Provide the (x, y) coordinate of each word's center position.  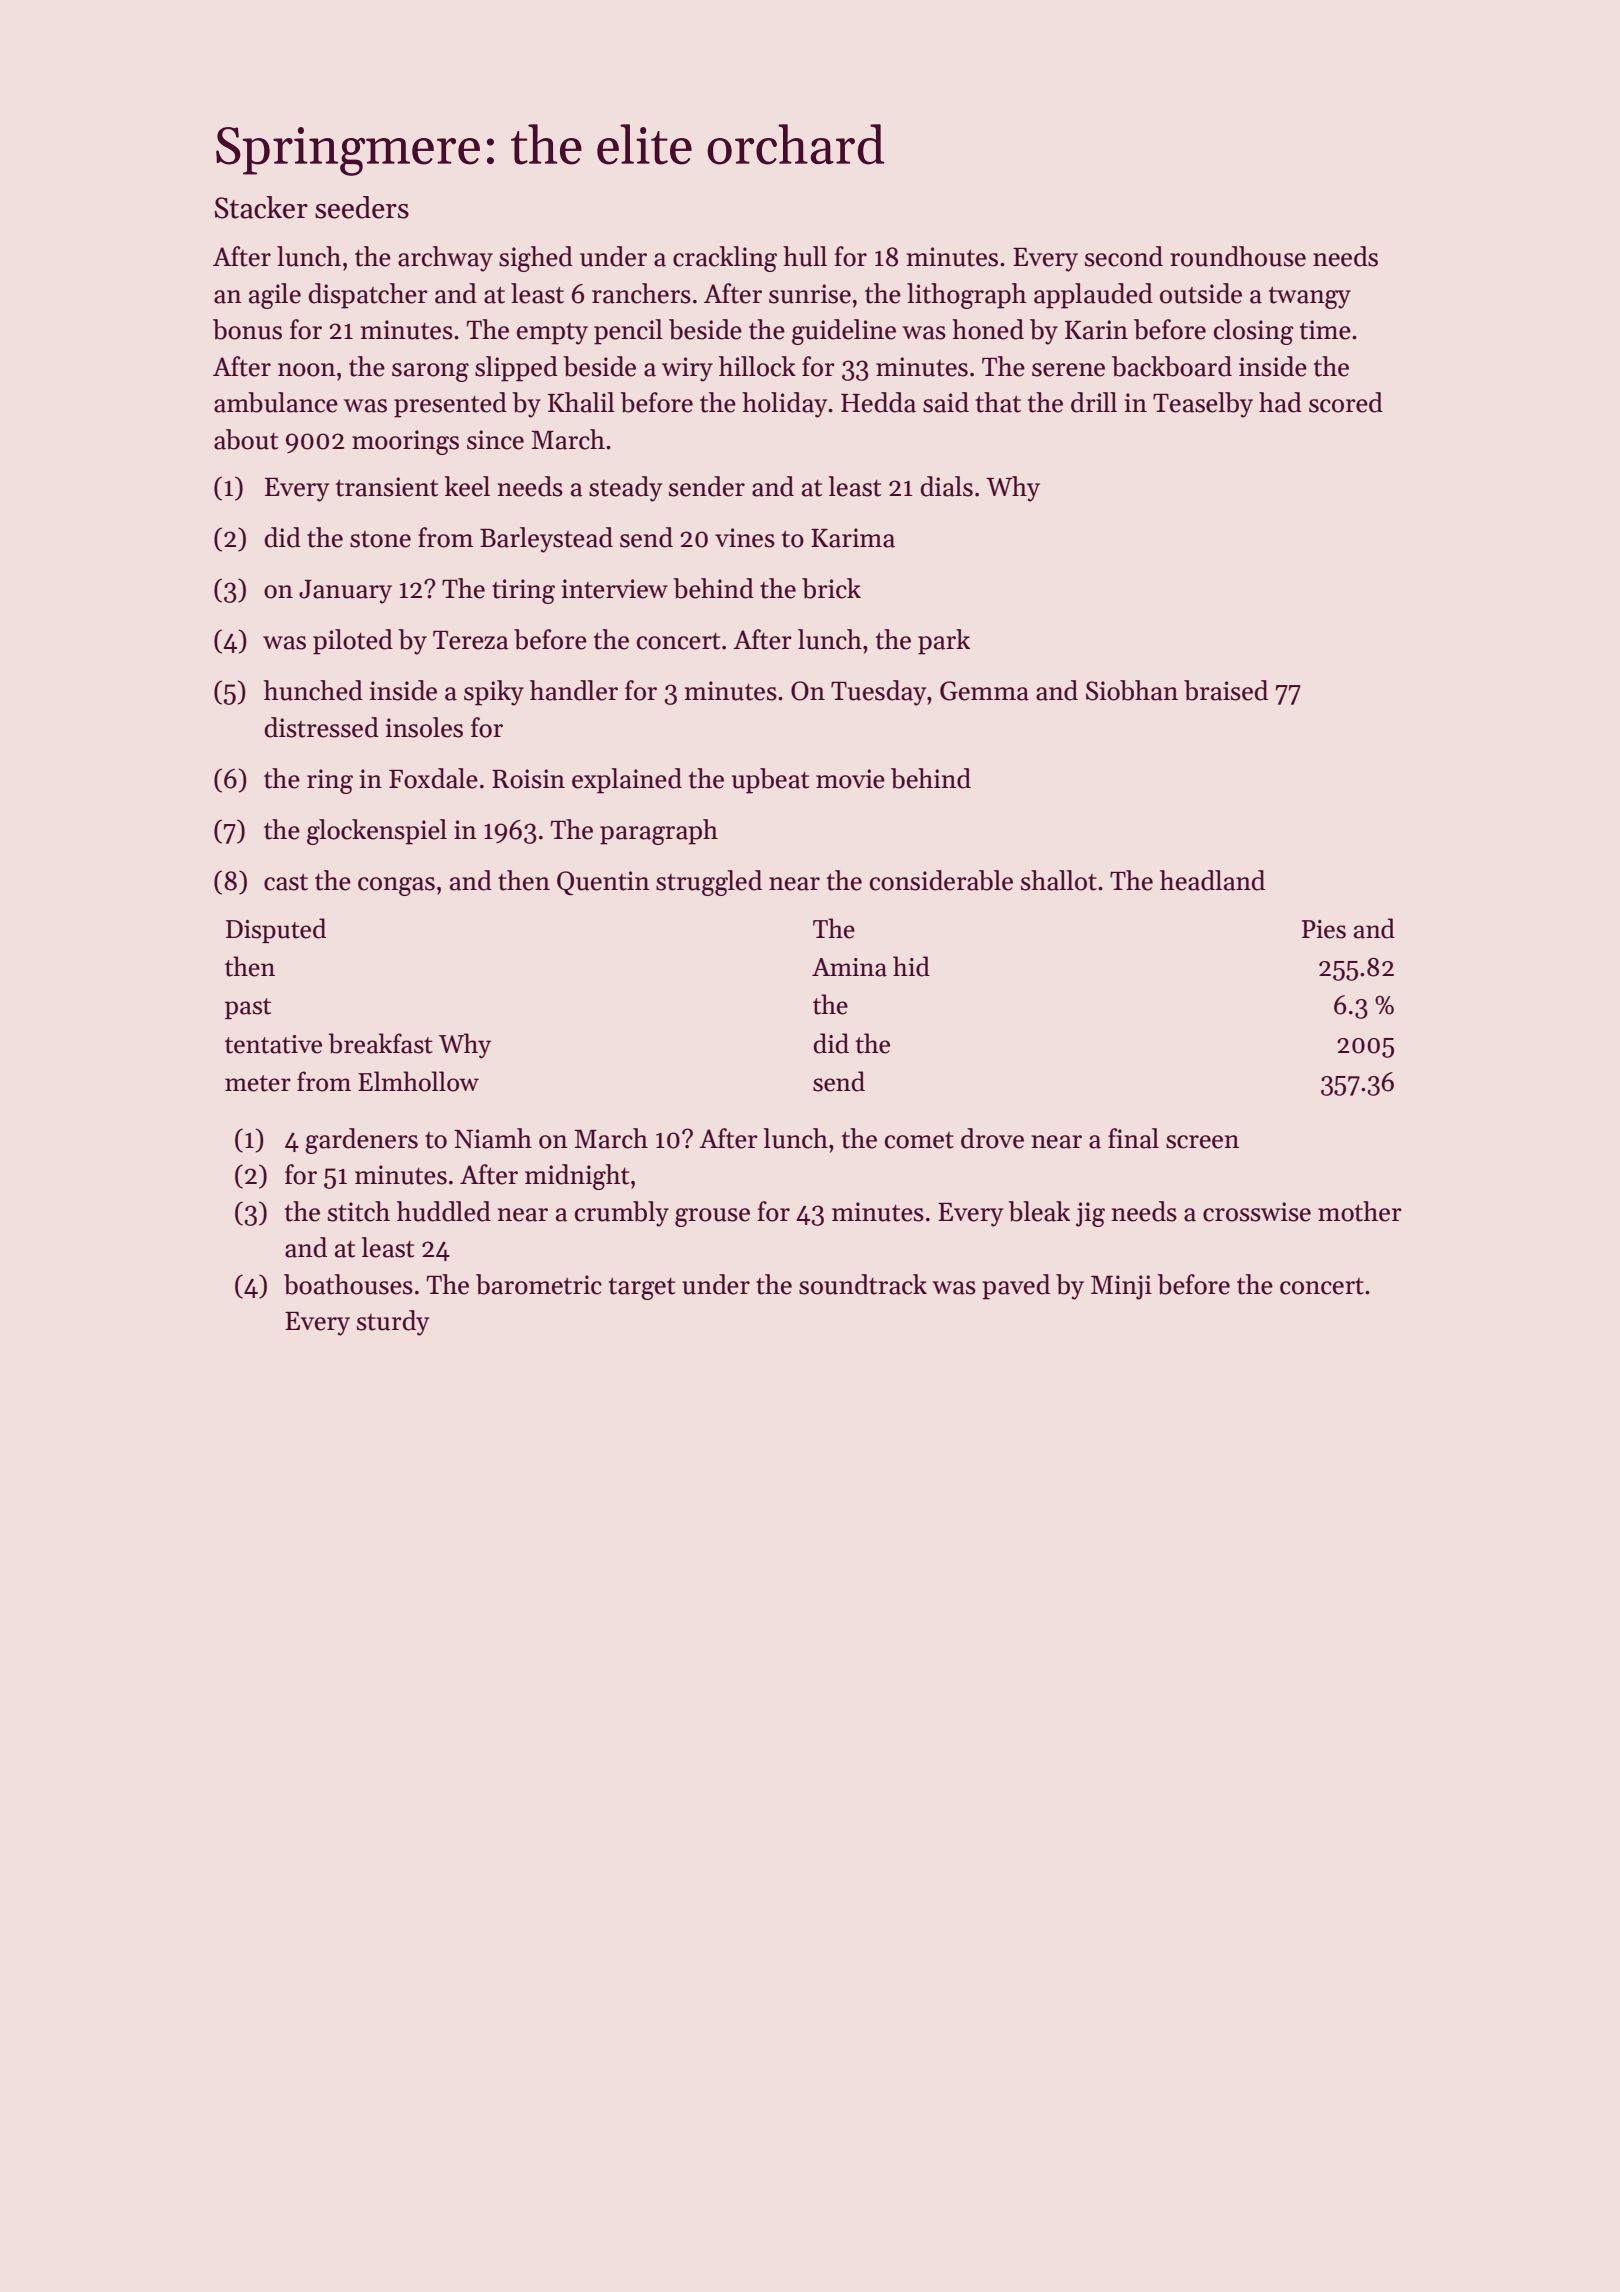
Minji (1121, 1287)
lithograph (967, 296)
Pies (1324, 929)
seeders (362, 207)
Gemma (984, 691)
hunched (313, 690)
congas (396, 886)
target (642, 1289)
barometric (539, 1284)
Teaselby (1203, 405)
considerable (941, 880)
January (345, 592)
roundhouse (1238, 256)
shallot (1059, 880)
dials (946, 486)
